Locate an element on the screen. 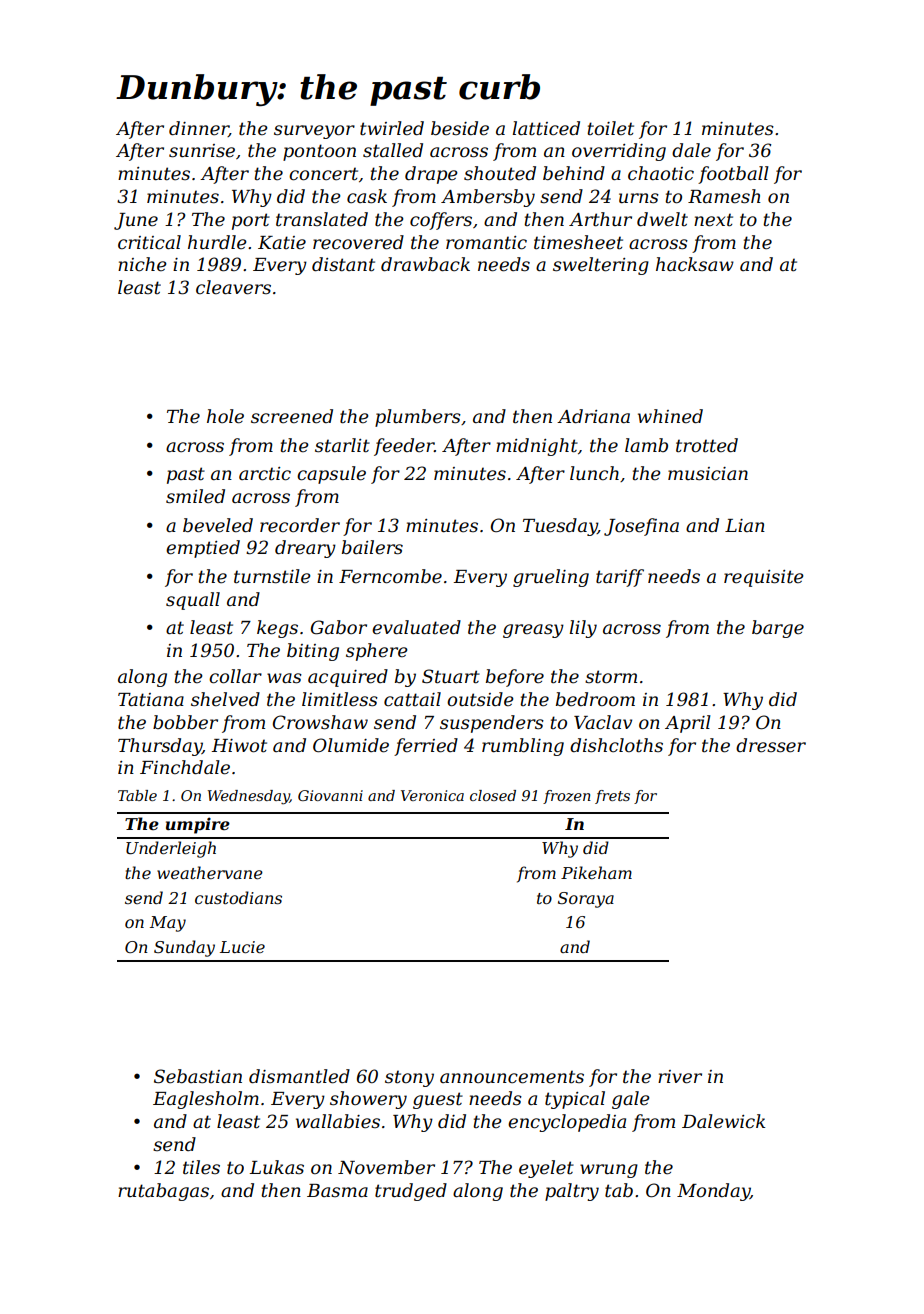 This screenshot has width=924, height=1314. showery is located at coordinates (368, 1100).
